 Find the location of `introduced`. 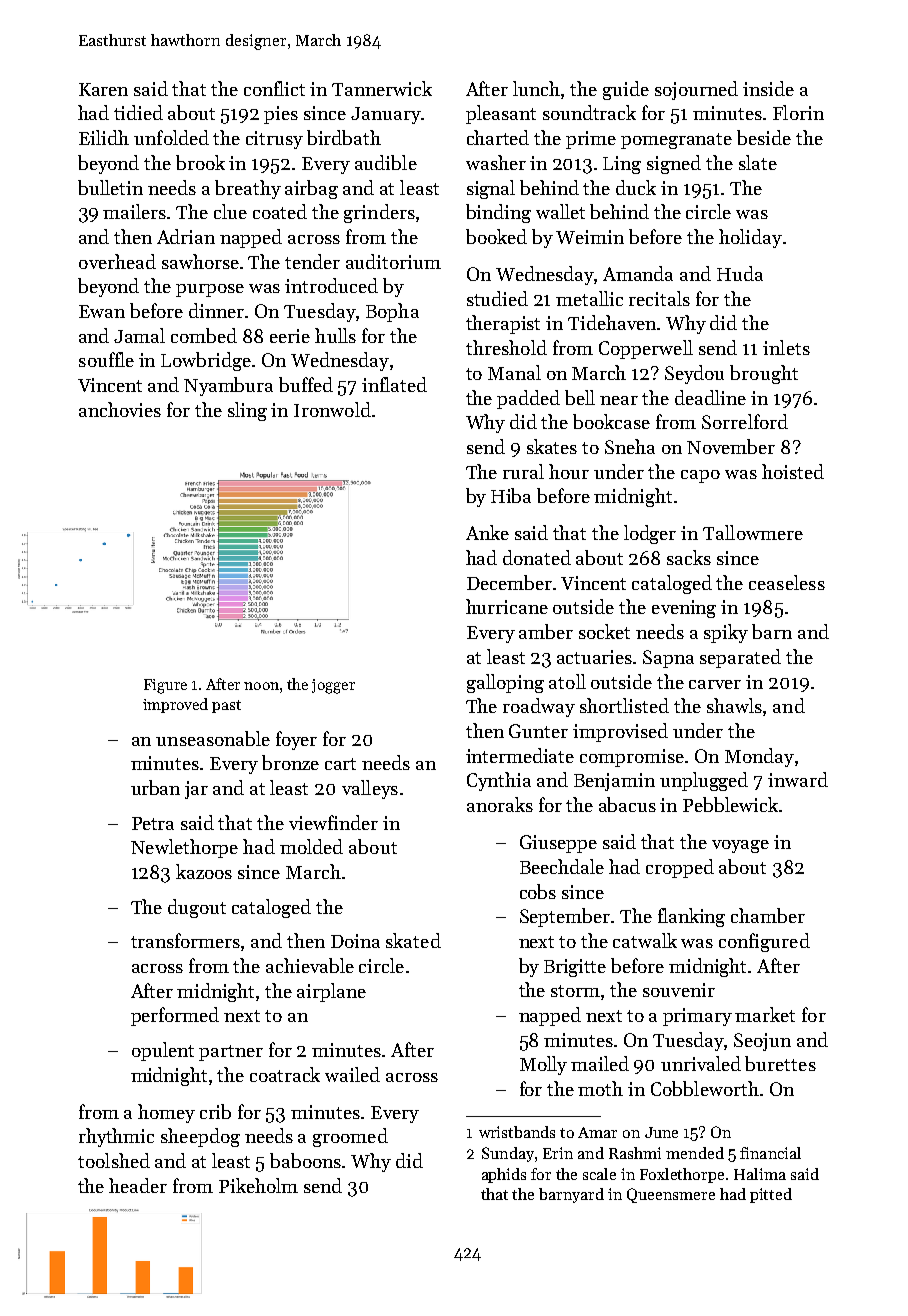

introduced is located at coordinates (331, 285).
